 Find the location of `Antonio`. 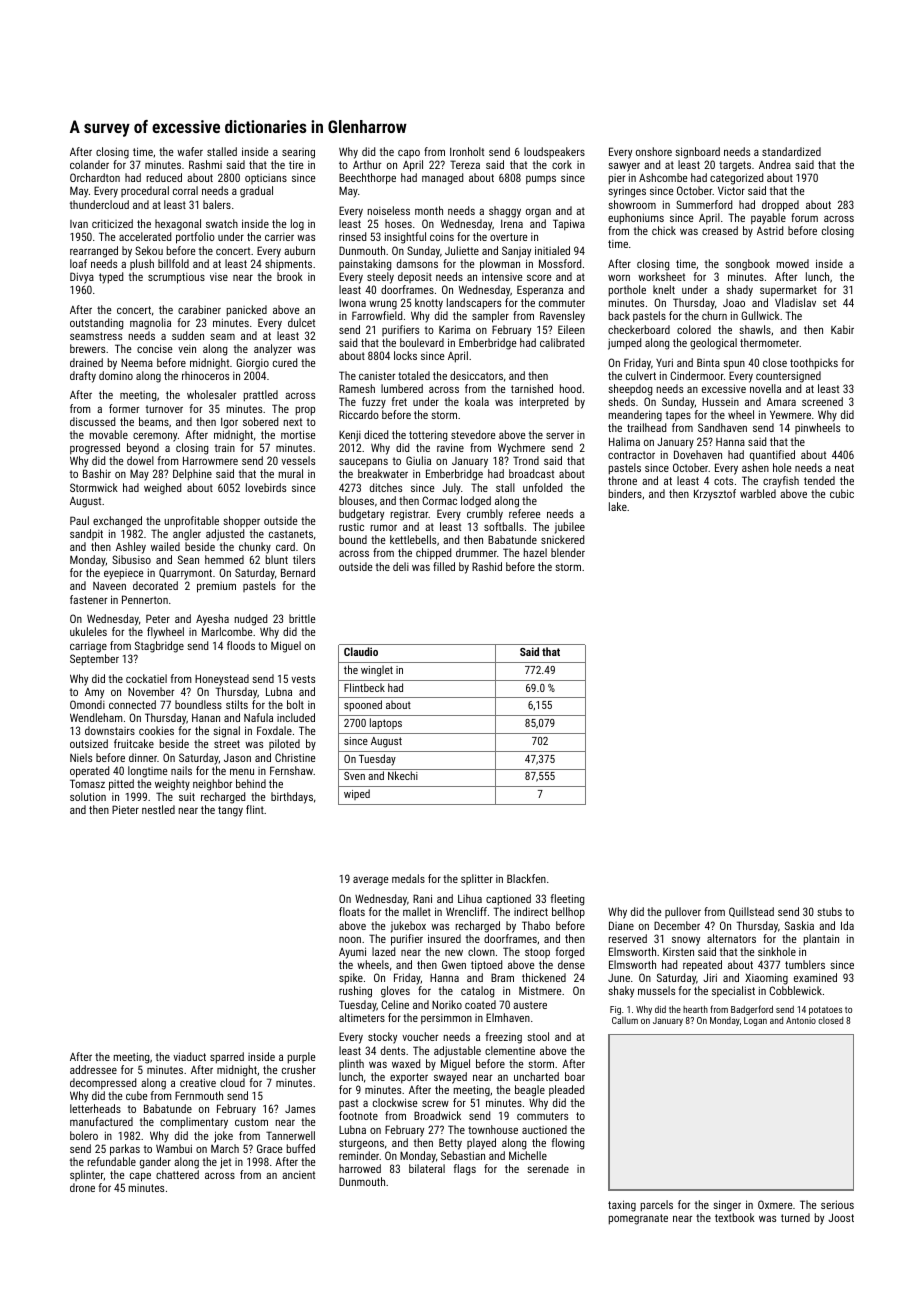

Antonio is located at coordinates (801, 1020).
